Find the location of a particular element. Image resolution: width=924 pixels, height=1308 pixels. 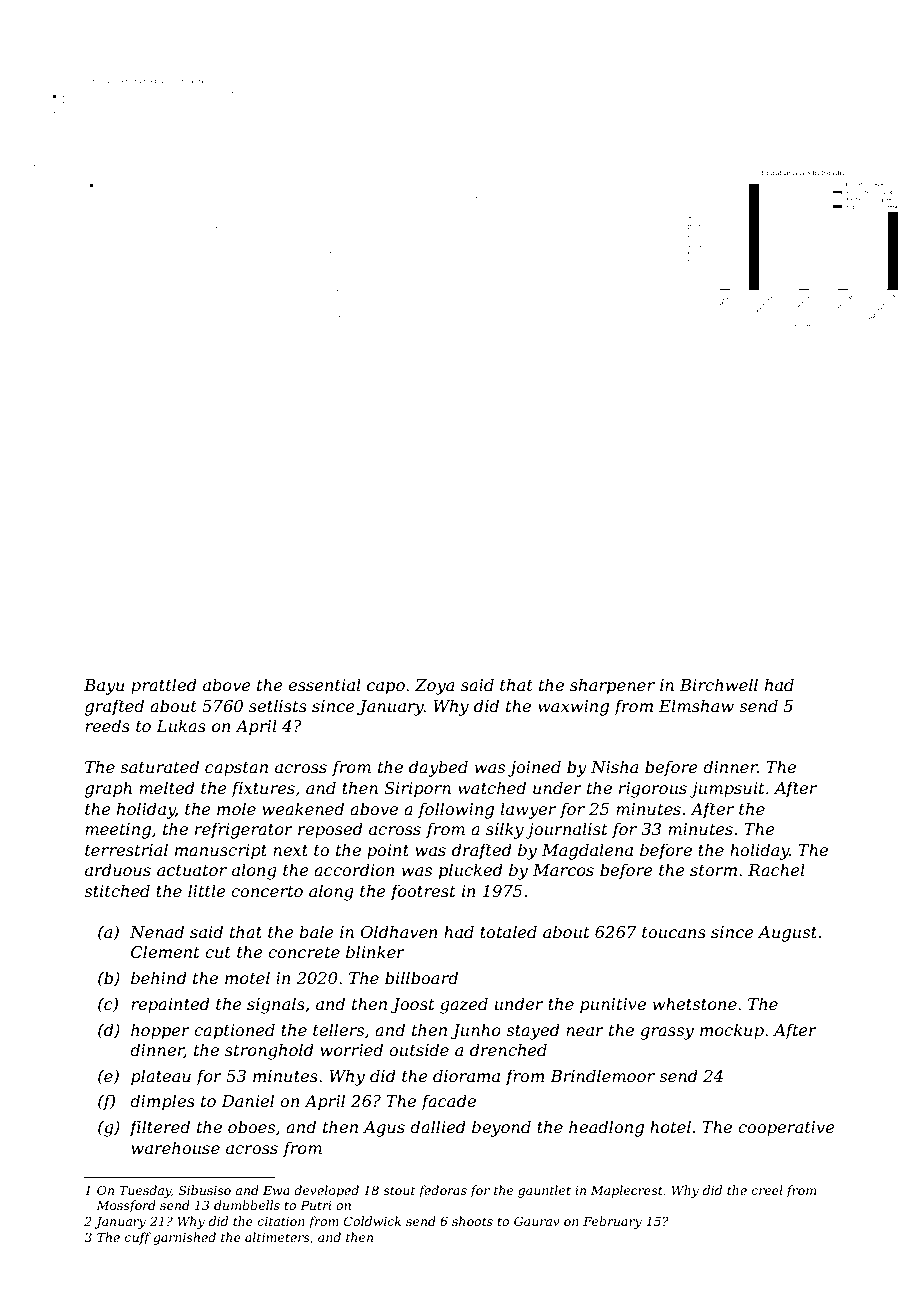

worried is located at coordinates (351, 1049).
